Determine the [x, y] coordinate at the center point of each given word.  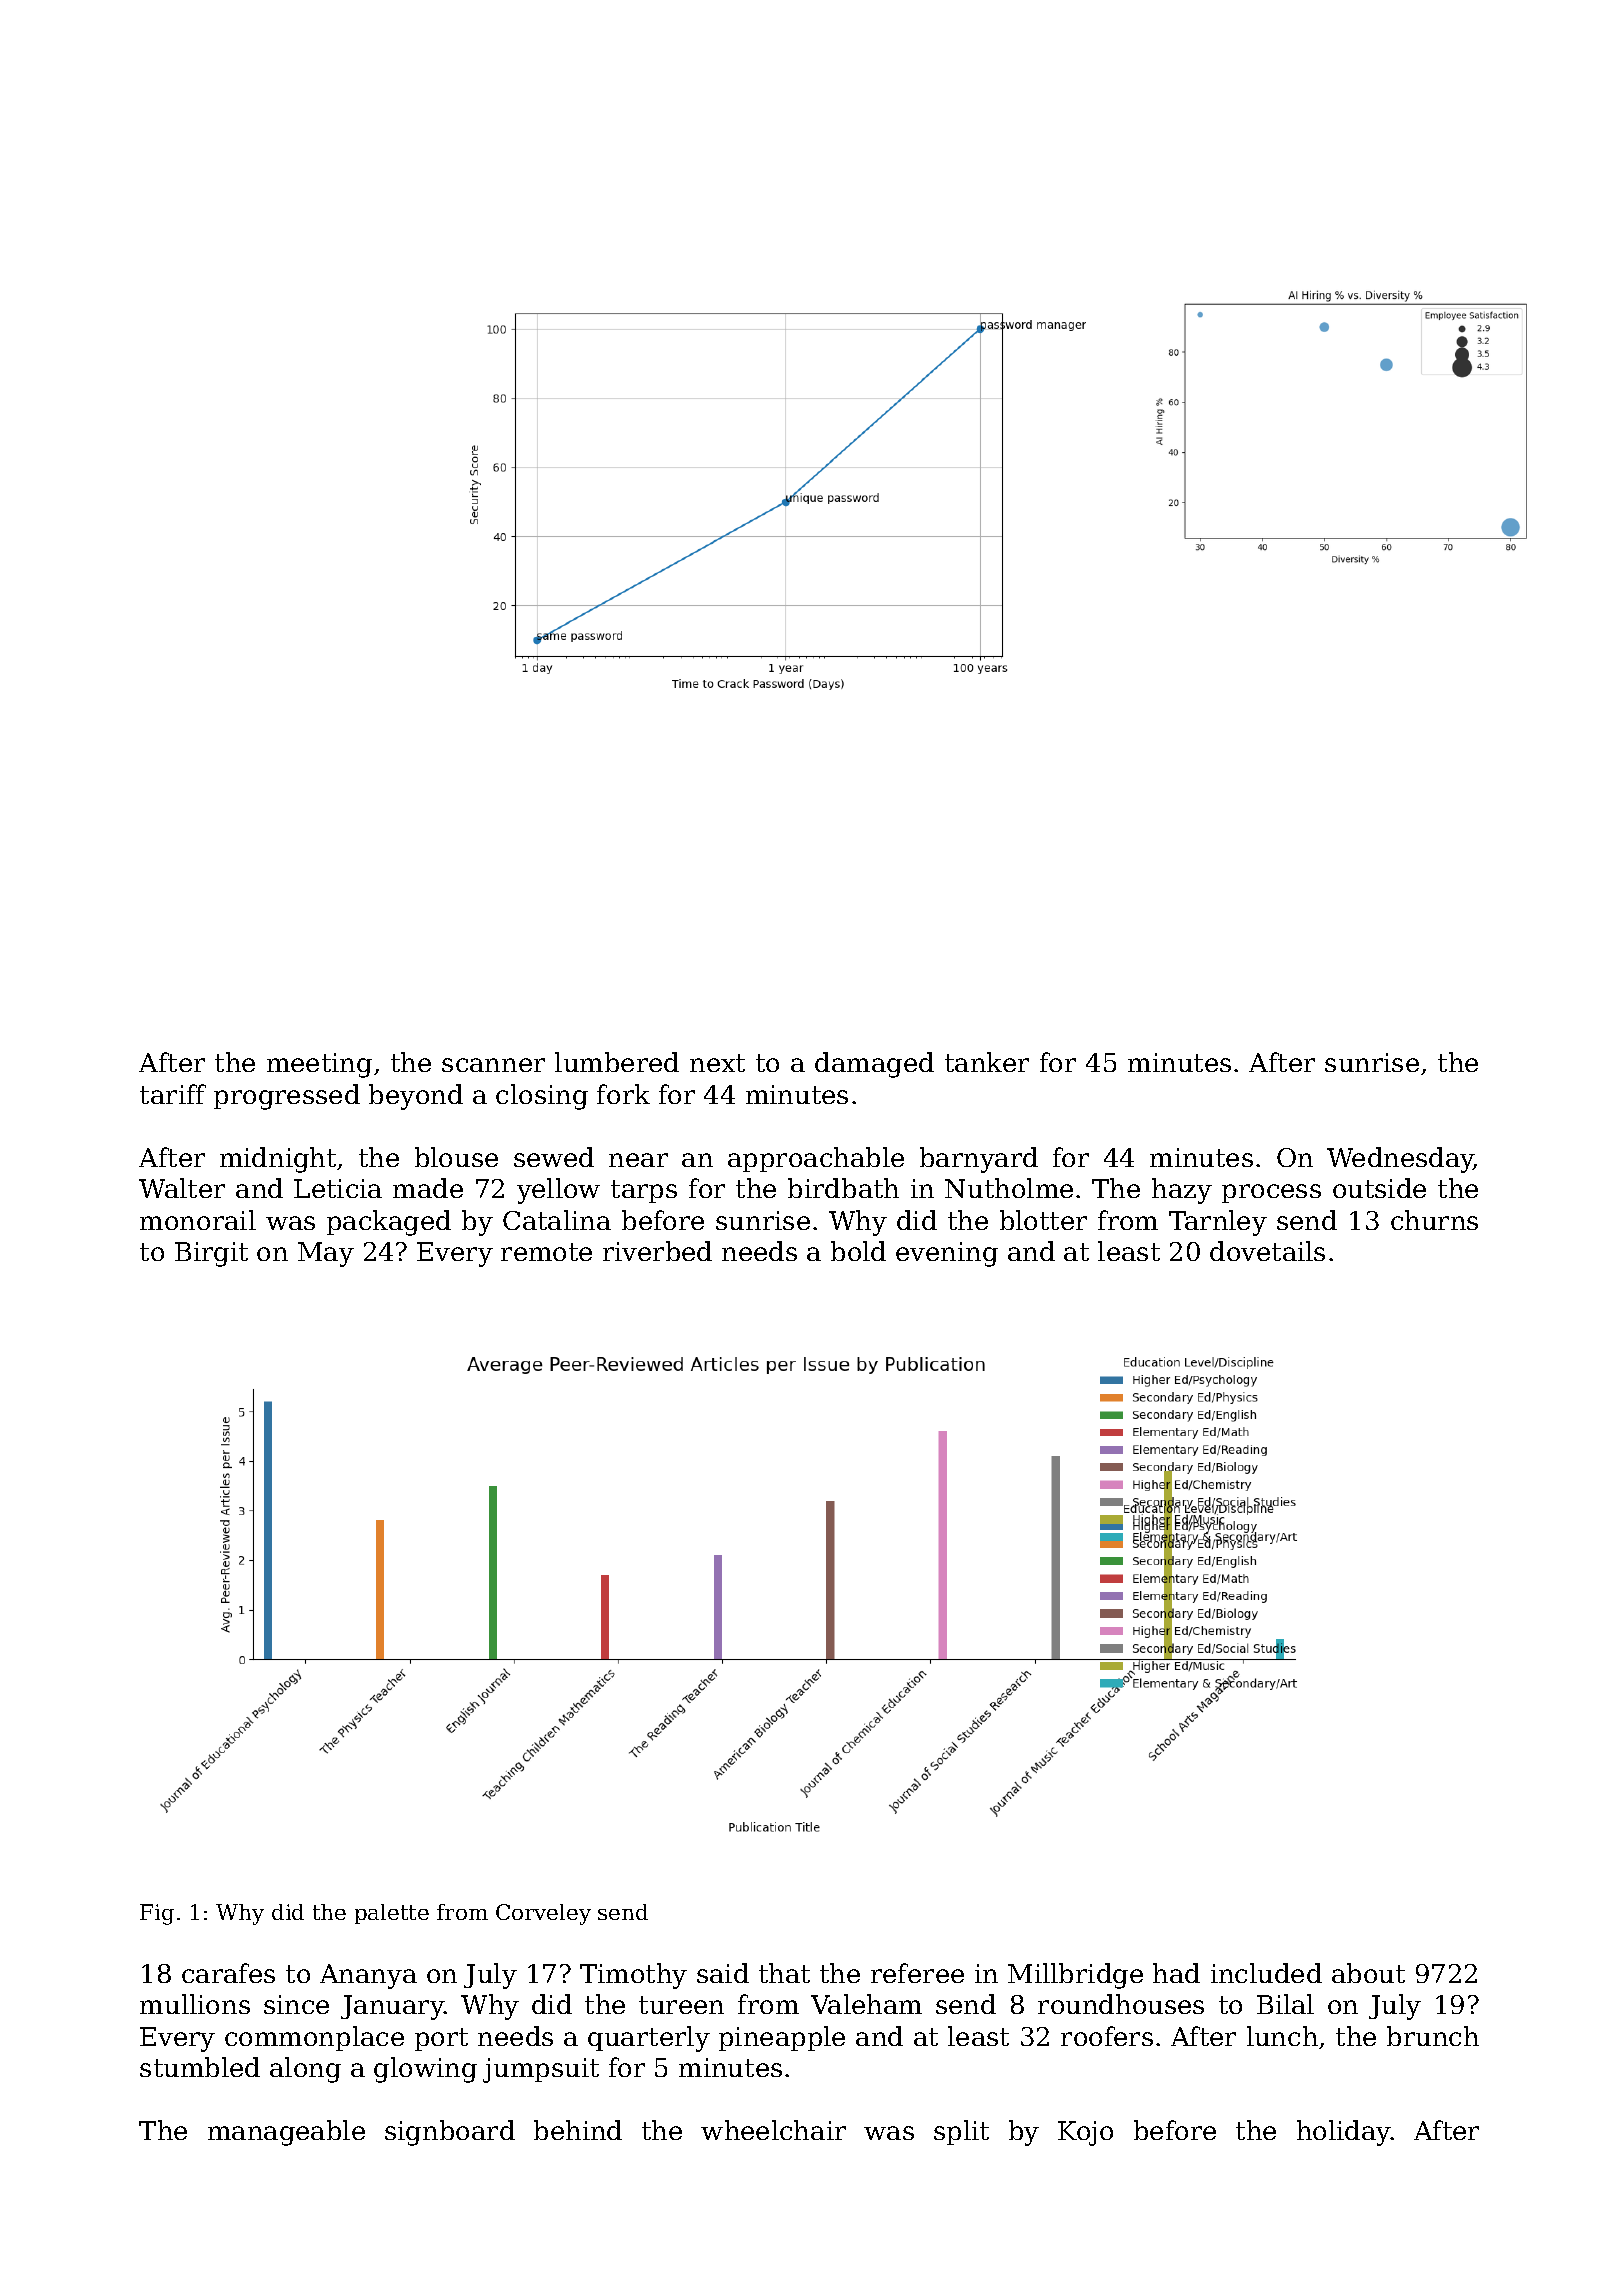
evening [947, 1254]
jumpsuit [541, 2070]
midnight [278, 1160]
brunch [1433, 2036]
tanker [987, 1062]
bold [858, 1251]
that [784, 1973]
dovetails [1267, 1251]
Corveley [543, 1914]
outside [1379, 1188]
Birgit [211, 1254]
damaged [874, 1065]
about [1368, 1973]
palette [392, 1914]
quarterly [649, 2039]
